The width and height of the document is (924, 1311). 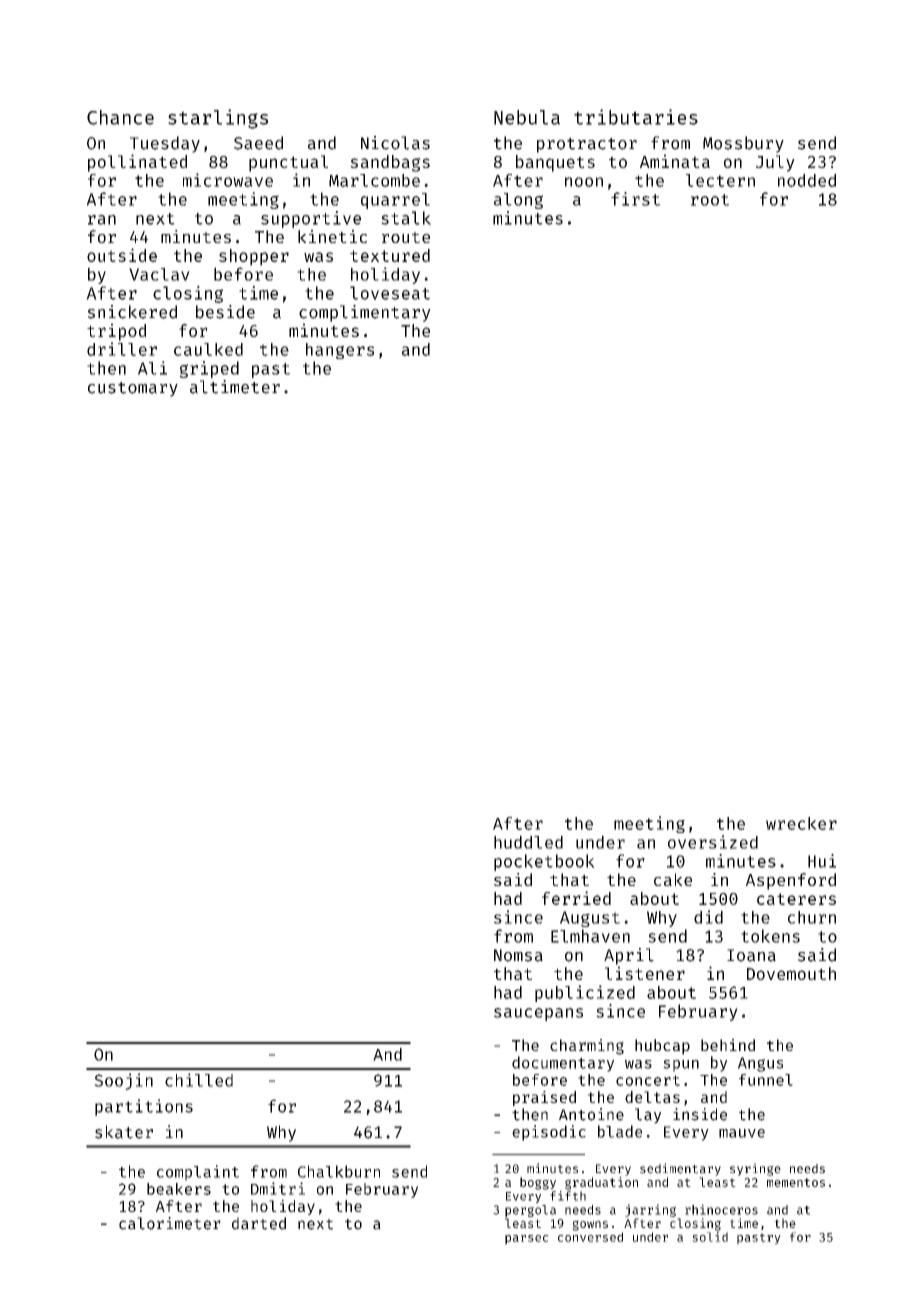 What do you see at coordinates (822, 861) in the document?
I see `Hui` at bounding box center [822, 861].
